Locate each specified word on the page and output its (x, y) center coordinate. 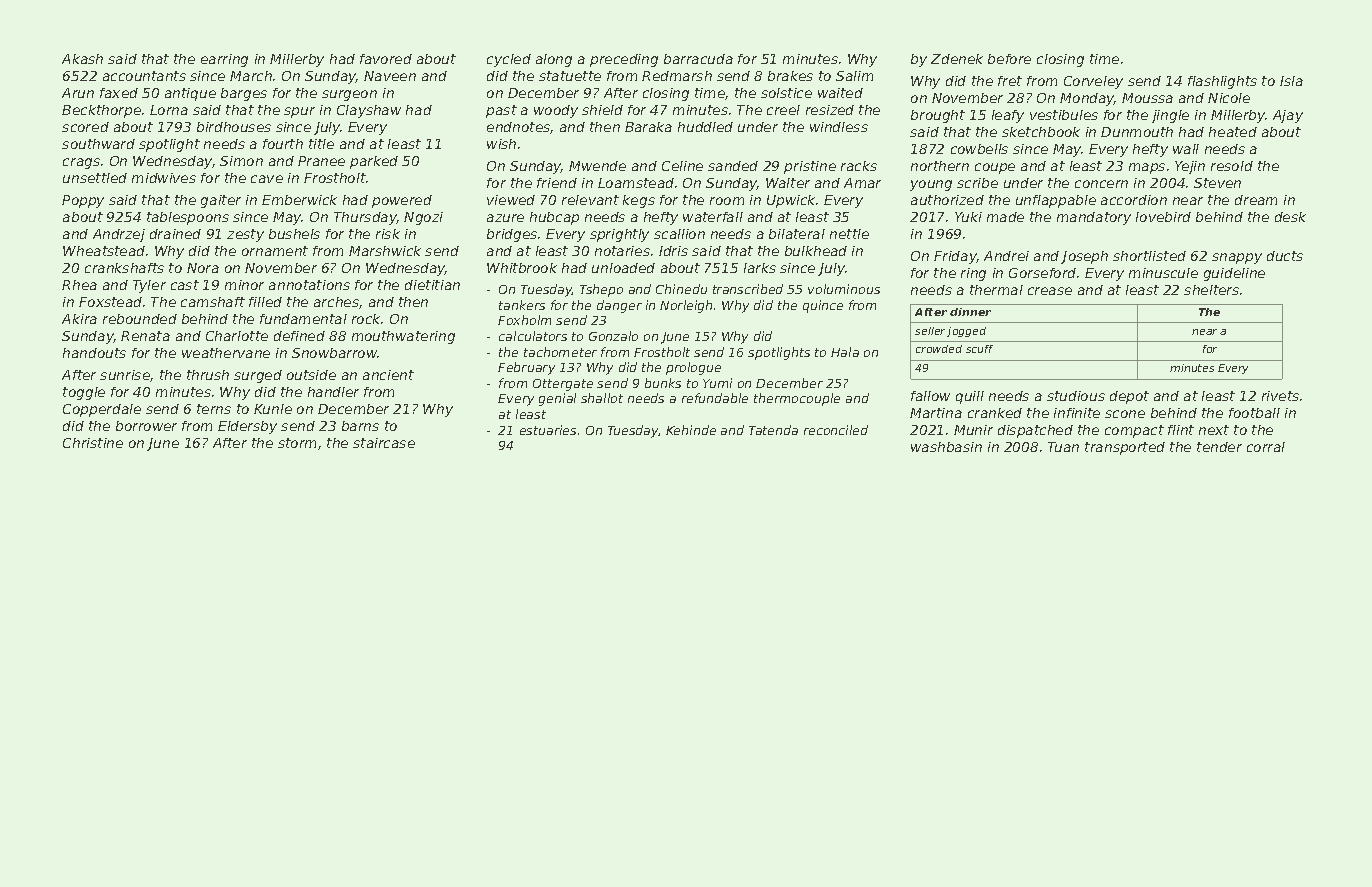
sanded (733, 166)
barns (360, 426)
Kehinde (691, 430)
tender (1219, 447)
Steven (1217, 183)
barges (244, 94)
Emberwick (299, 200)
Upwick (792, 201)
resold (1232, 166)
